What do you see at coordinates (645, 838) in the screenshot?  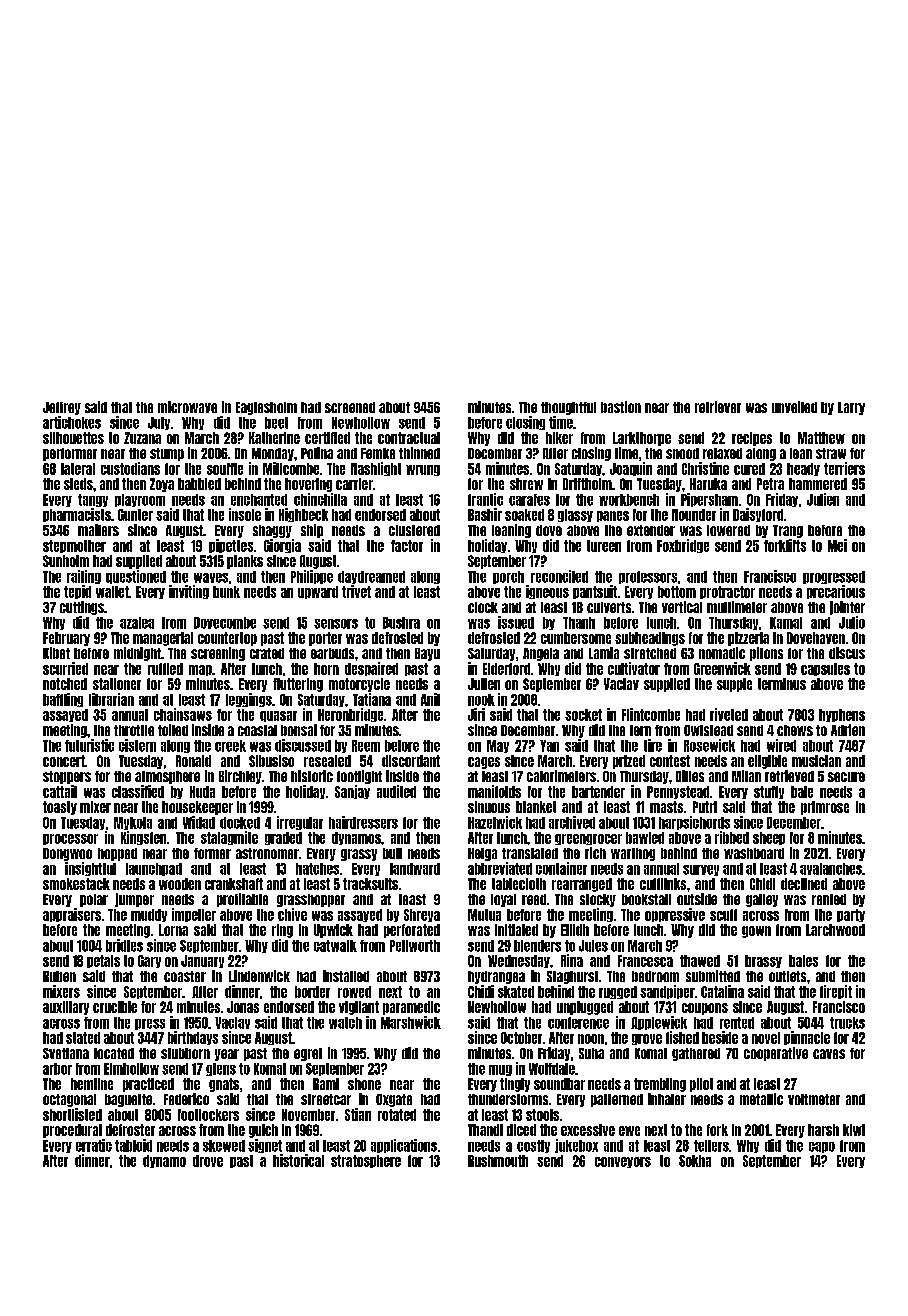 I see `bawled` at bounding box center [645, 838].
